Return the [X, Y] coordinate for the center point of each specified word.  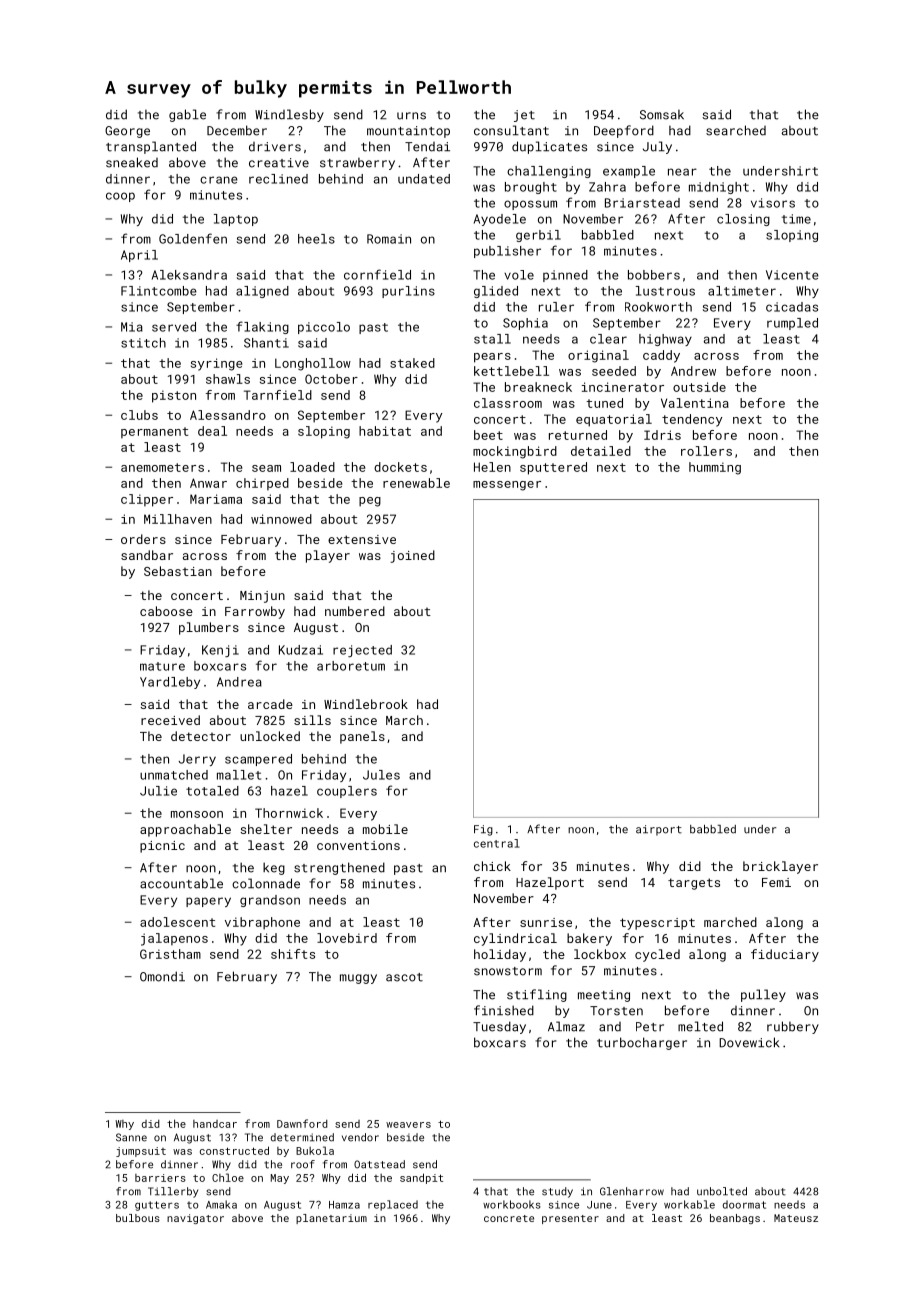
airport [659, 830]
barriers [160, 1178]
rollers [706, 451]
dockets [400, 467]
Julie [158, 791]
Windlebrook [366, 704]
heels [316, 239]
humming [715, 468]
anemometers [162, 467]
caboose [166, 611]
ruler [556, 307]
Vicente [792, 275]
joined [412, 556]
